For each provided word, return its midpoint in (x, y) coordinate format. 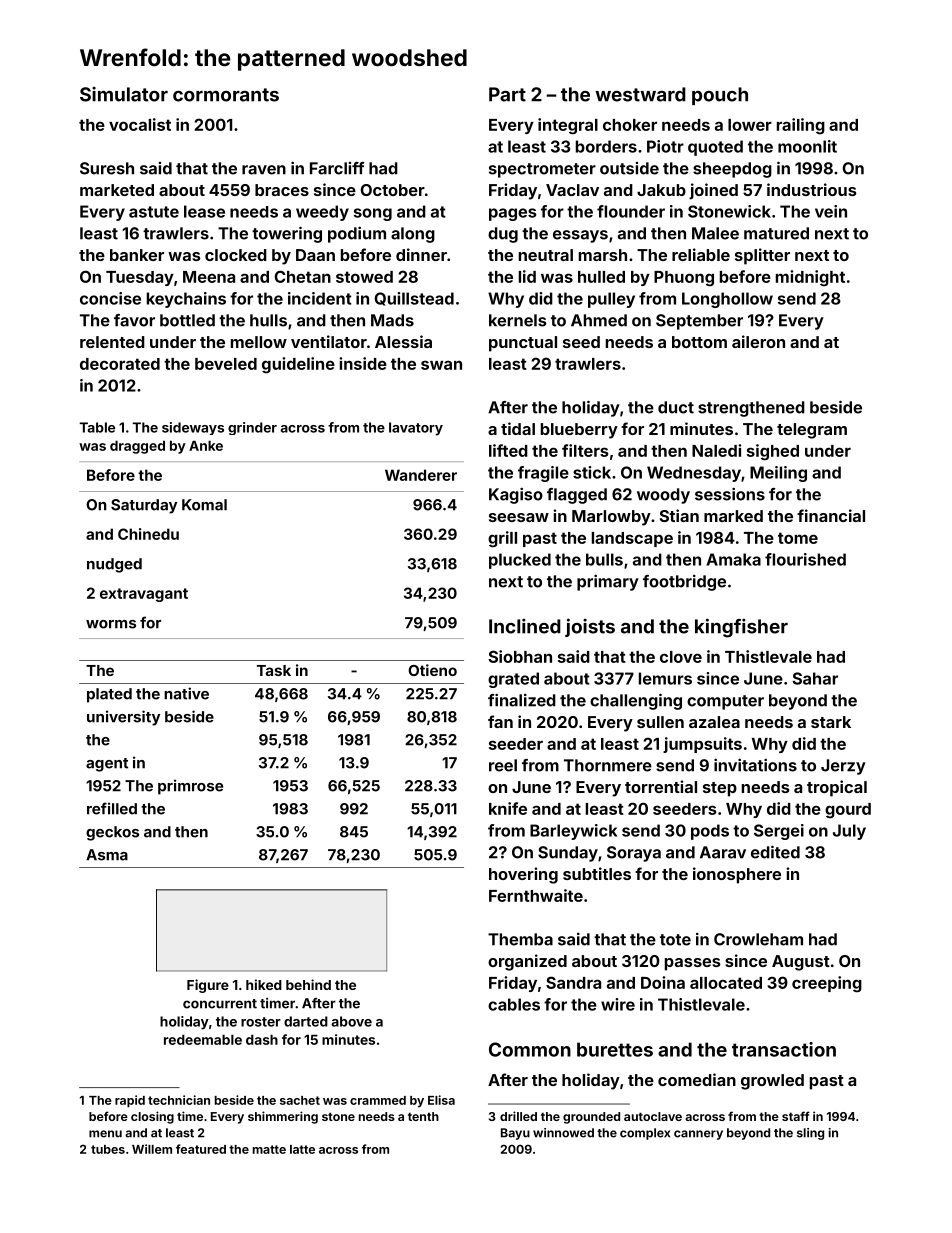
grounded (591, 1118)
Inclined (525, 626)
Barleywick (573, 832)
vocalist (140, 124)
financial (831, 515)
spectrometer (542, 170)
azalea (714, 722)
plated (109, 695)
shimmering (283, 1117)
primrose (190, 787)
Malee (715, 233)
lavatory (416, 429)
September (699, 322)
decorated (120, 364)
